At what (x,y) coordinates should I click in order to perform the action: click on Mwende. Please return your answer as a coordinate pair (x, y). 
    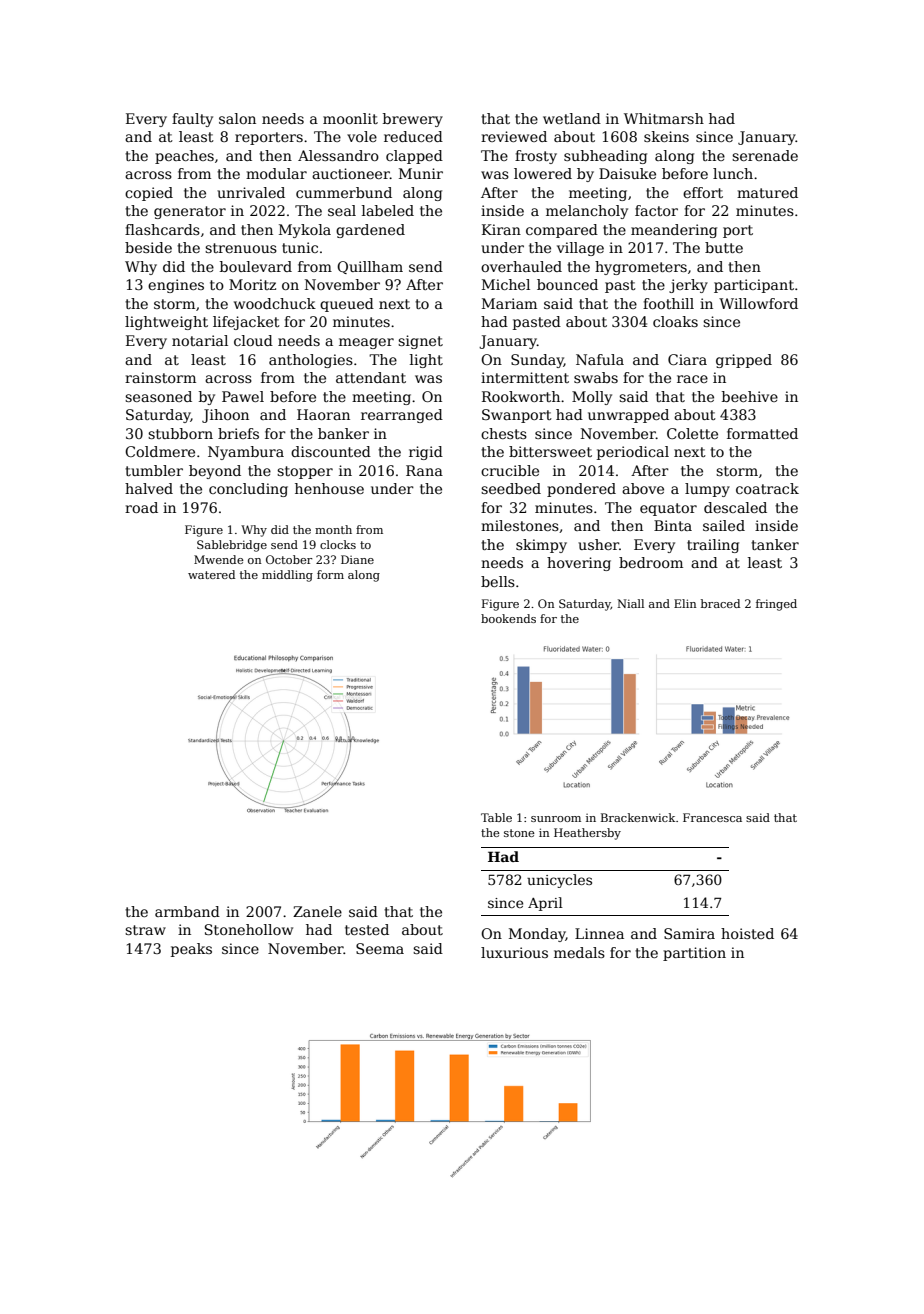
    Looking at the image, I should click on (219, 559).
